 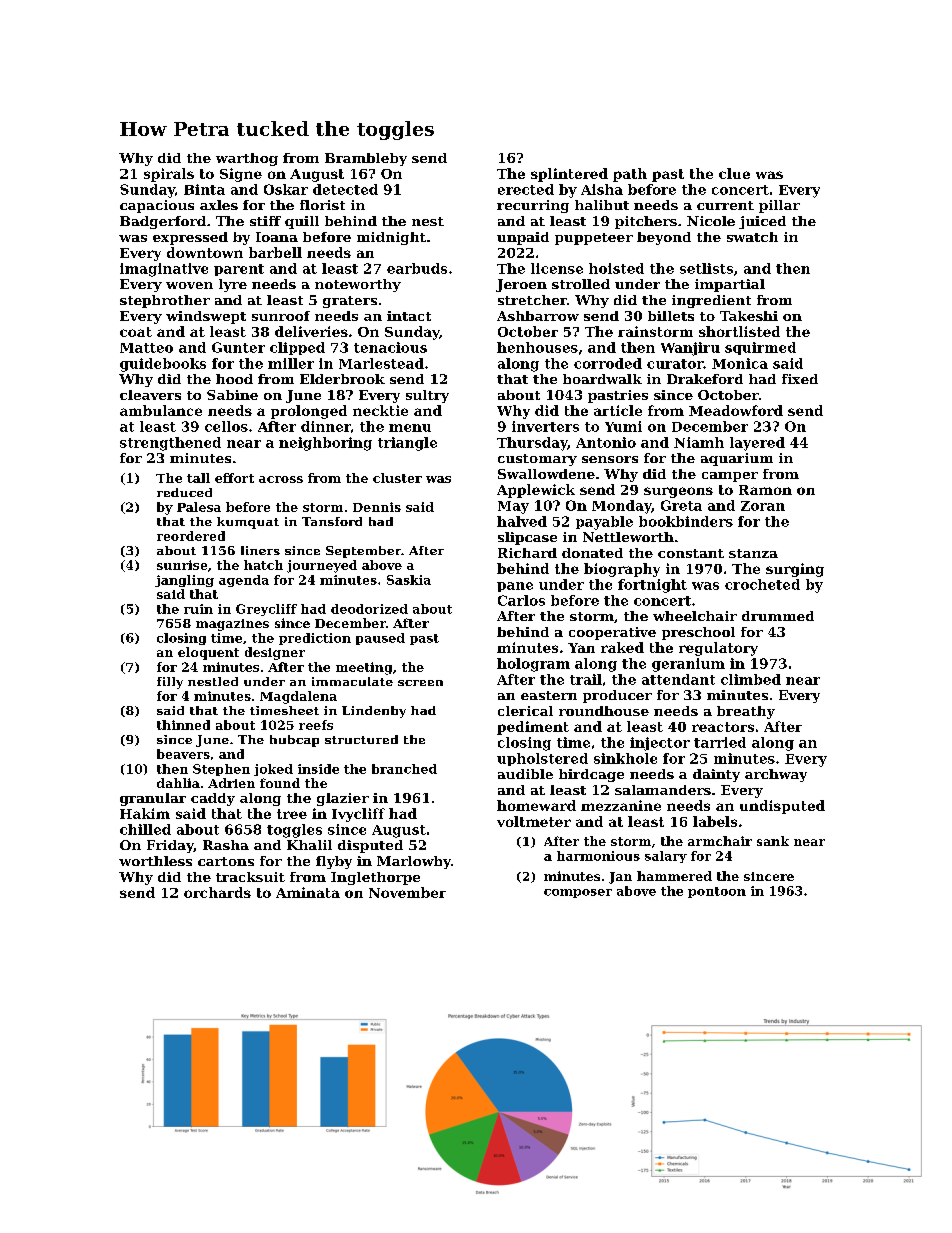 I want to click on clue, so click(x=734, y=173).
